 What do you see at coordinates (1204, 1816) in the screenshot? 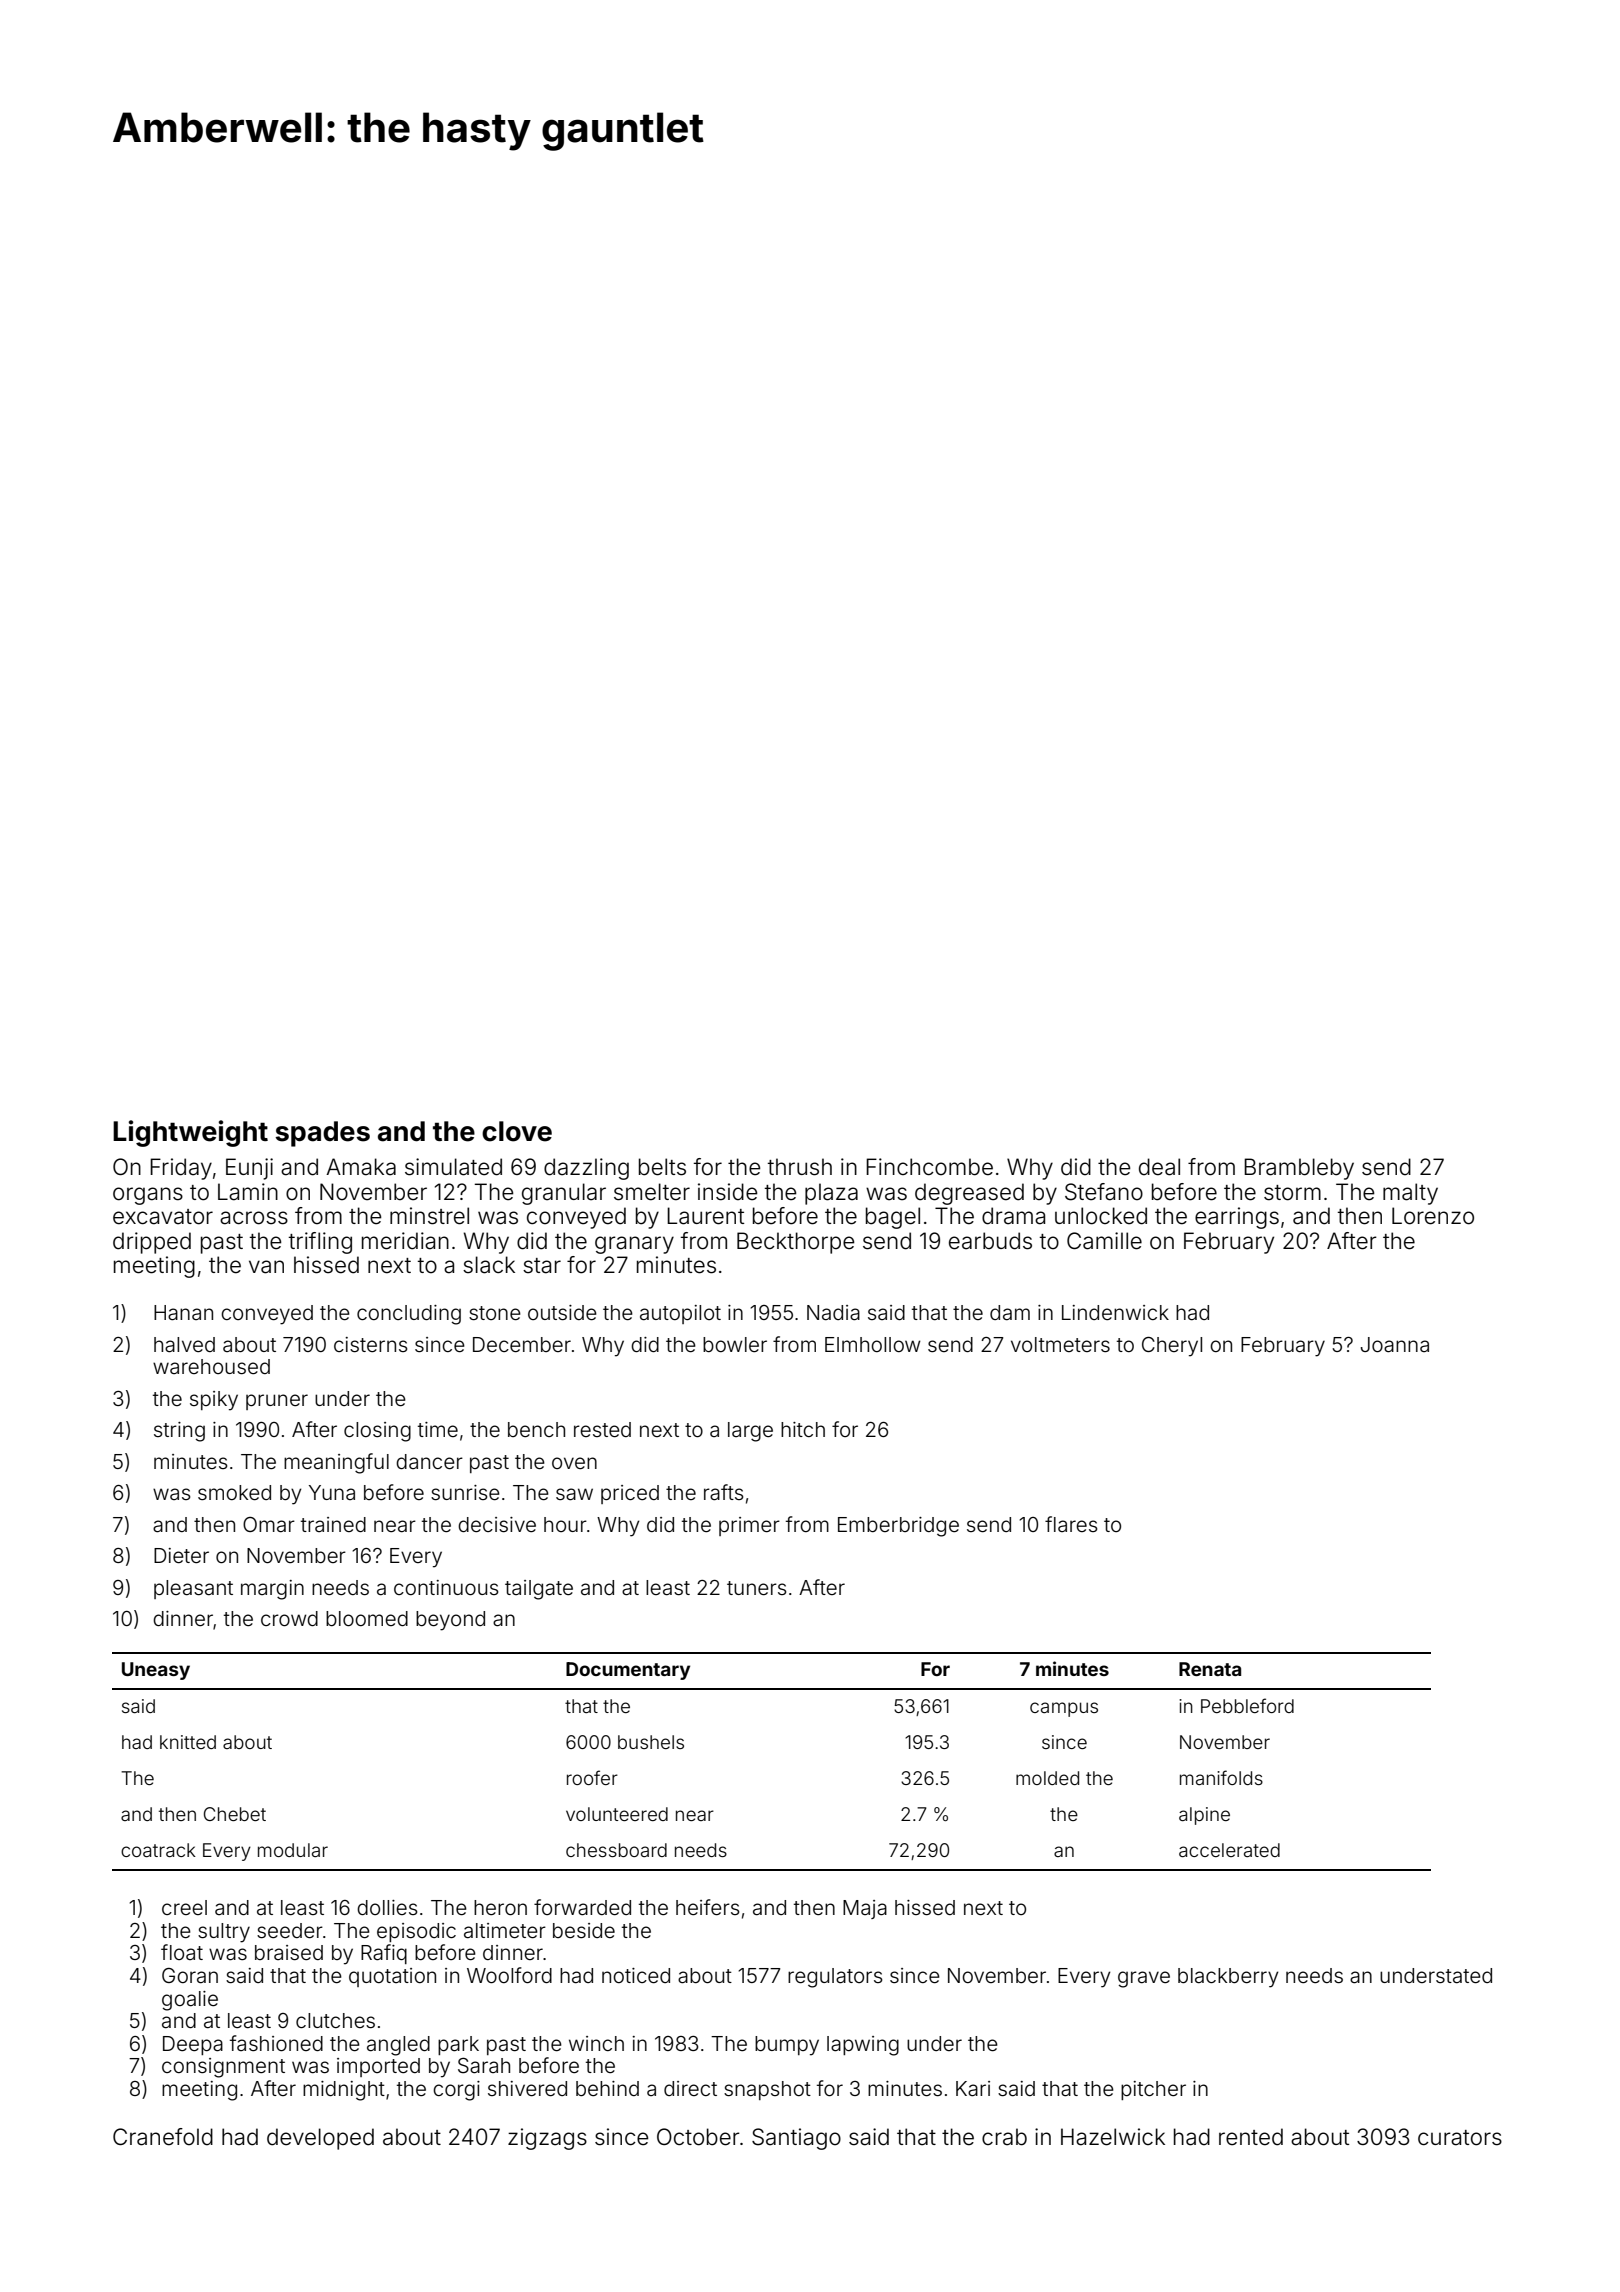
I see `alpine` at bounding box center [1204, 1816].
